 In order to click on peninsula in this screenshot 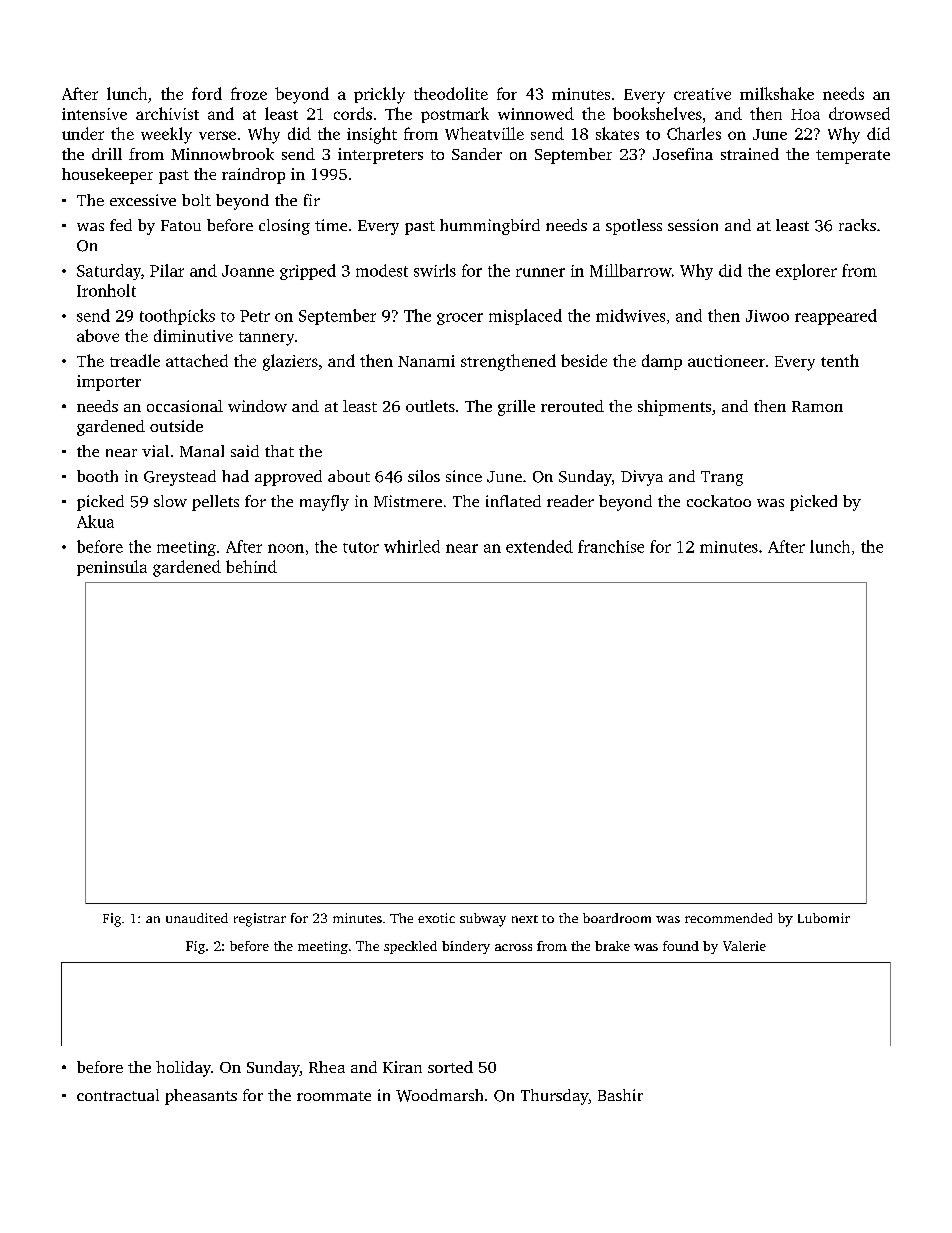, I will do `click(112, 568)`.
